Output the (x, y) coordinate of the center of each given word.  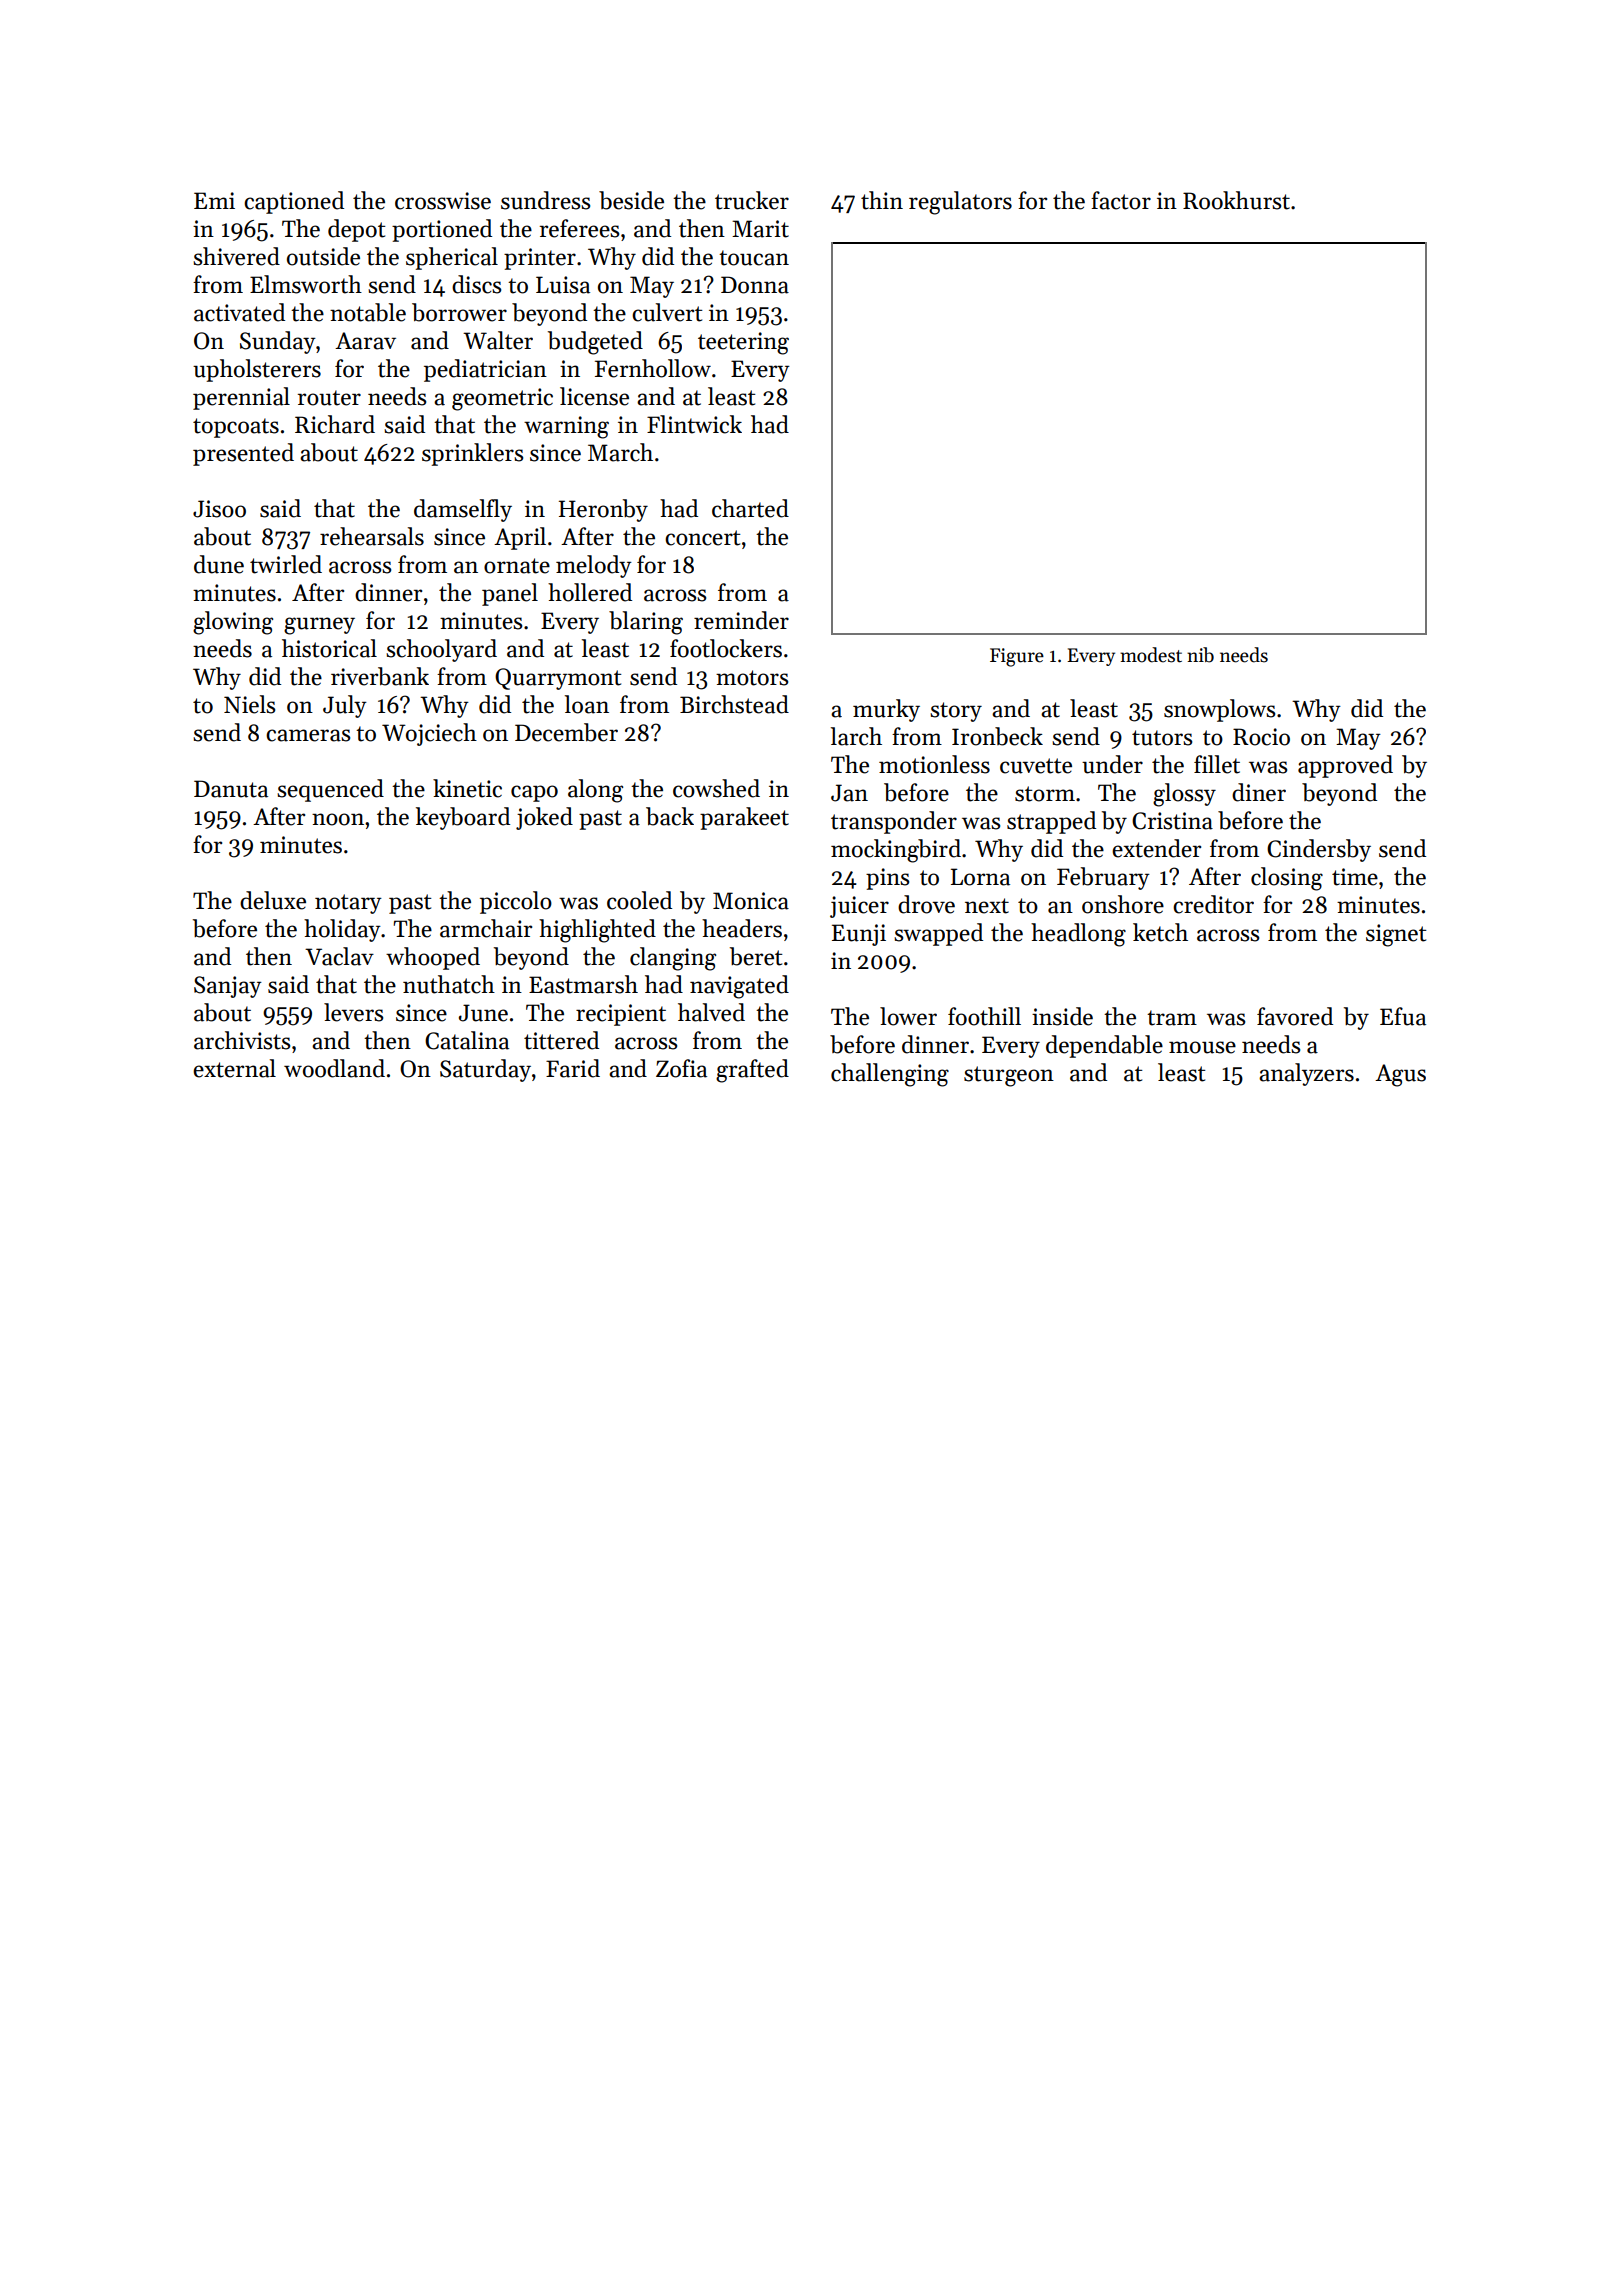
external (234, 1068)
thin (882, 200)
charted (750, 508)
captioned (294, 202)
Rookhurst (1236, 200)
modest (1151, 655)
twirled (286, 564)
